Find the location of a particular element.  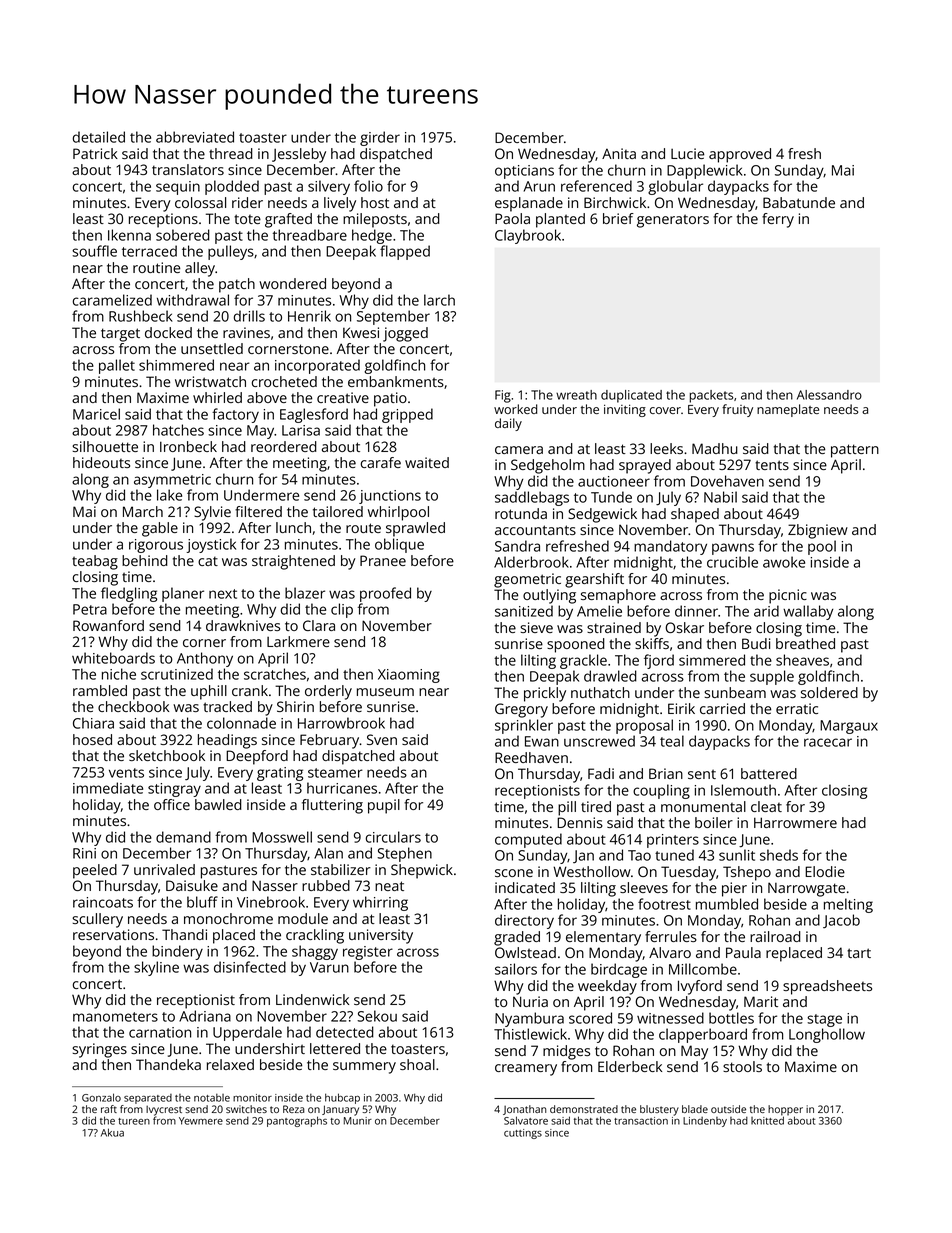

opticians is located at coordinates (524, 172).
